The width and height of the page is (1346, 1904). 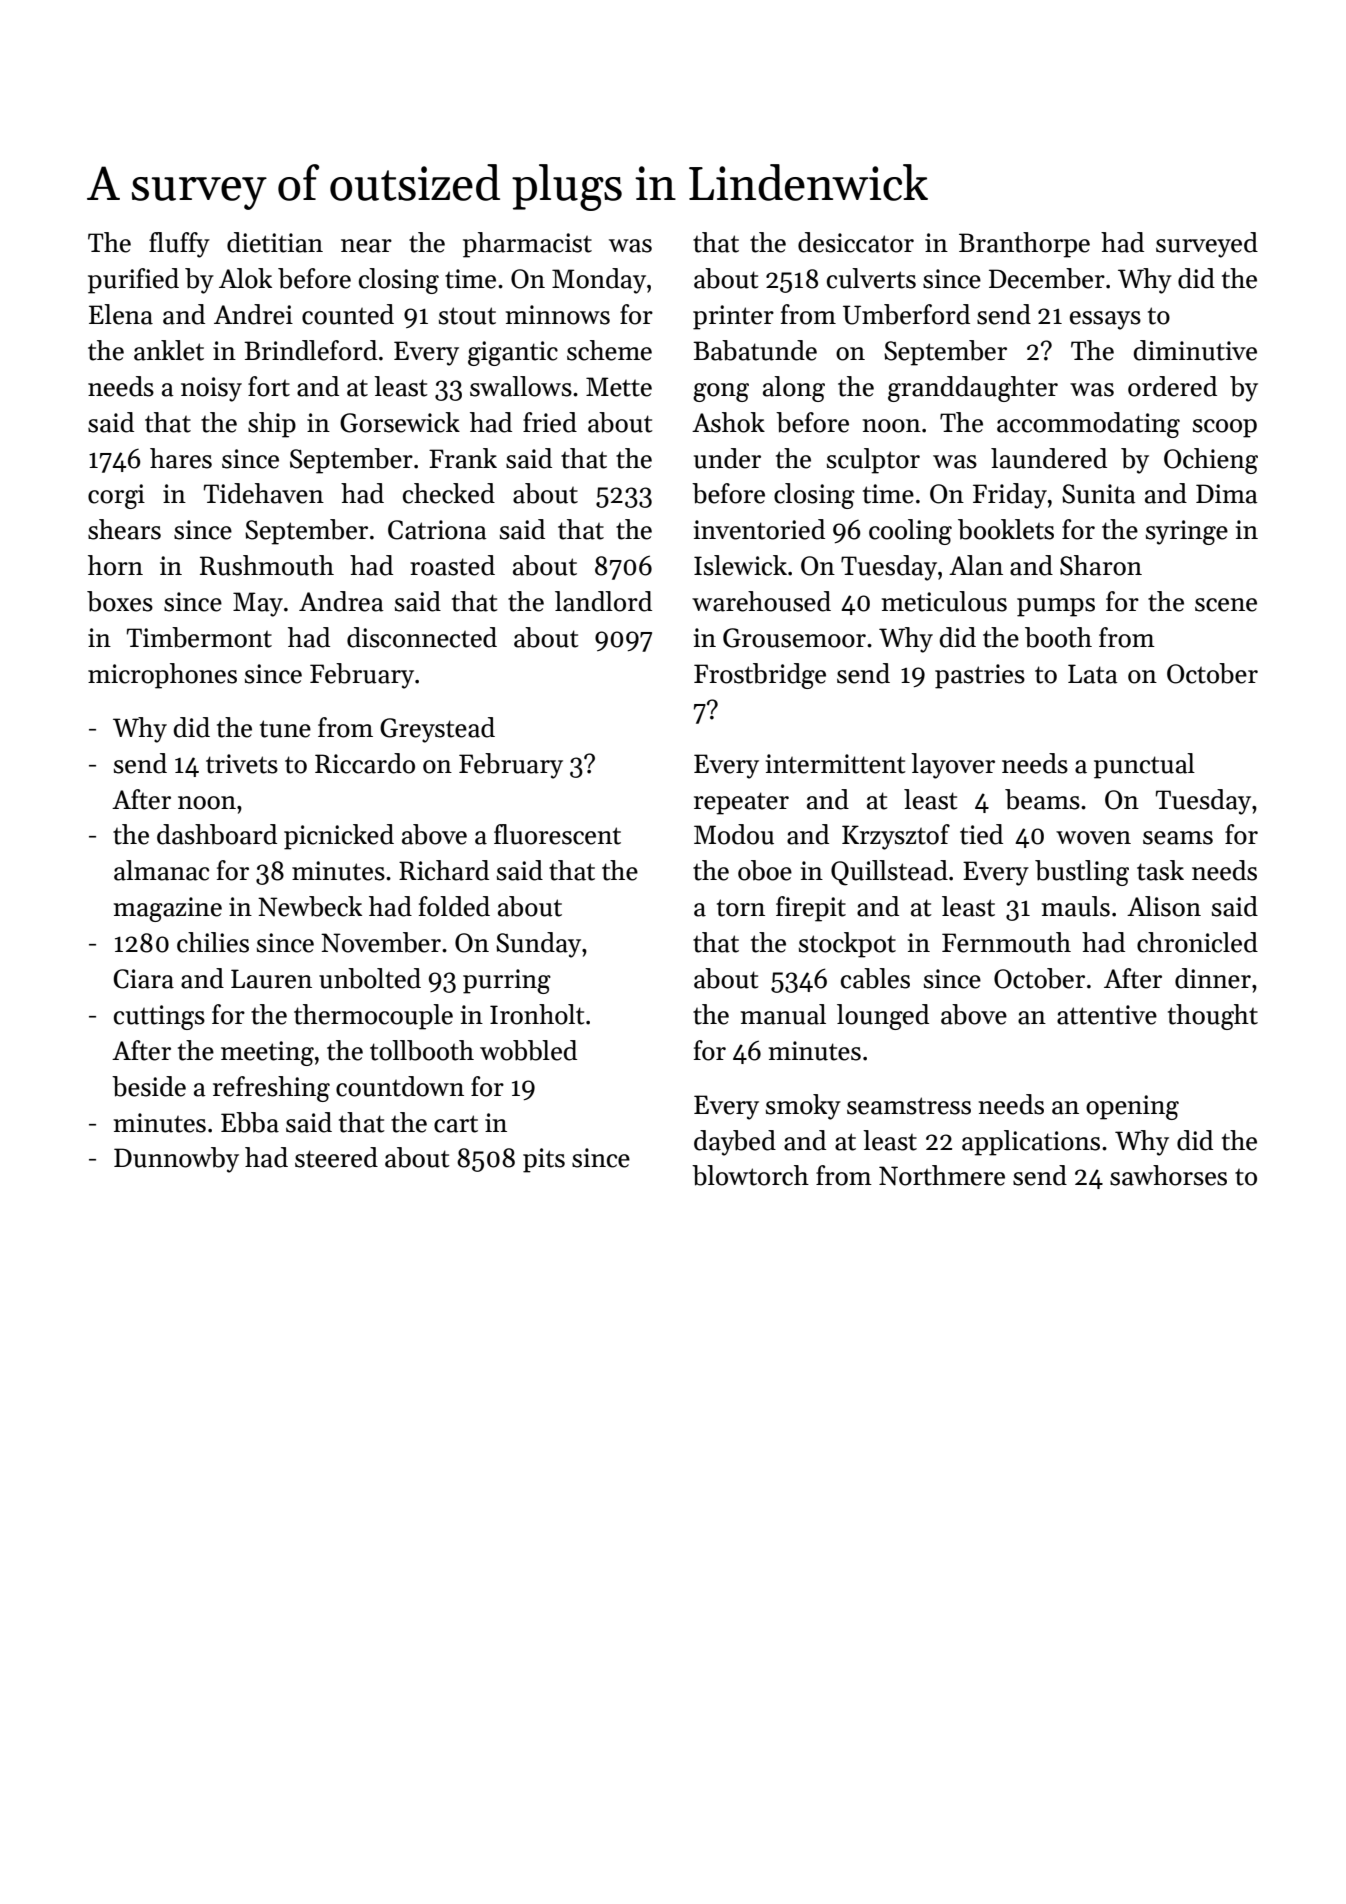 I want to click on beside, so click(x=149, y=1086).
